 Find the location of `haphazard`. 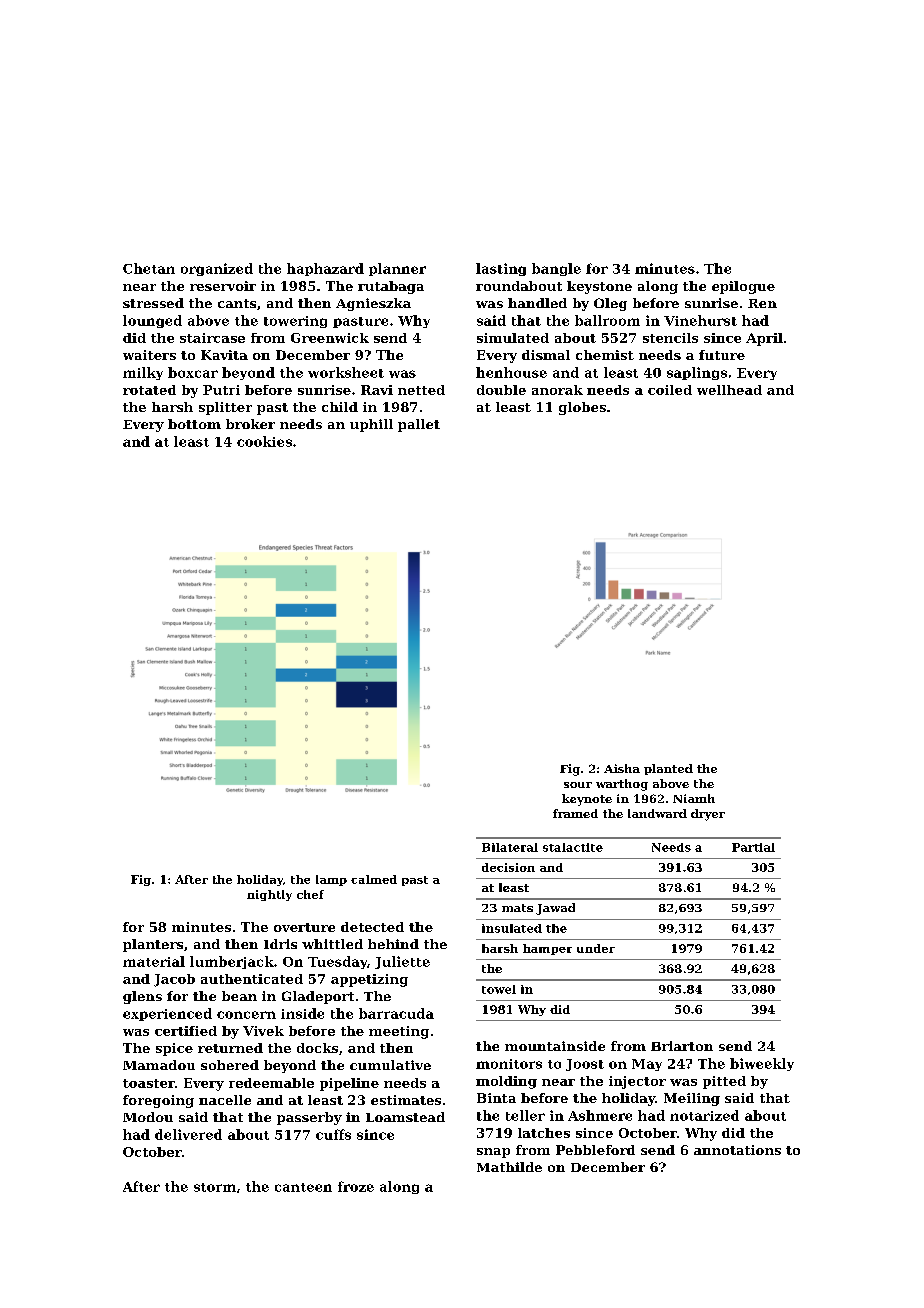

haphazard is located at coordinates (325, 269).
